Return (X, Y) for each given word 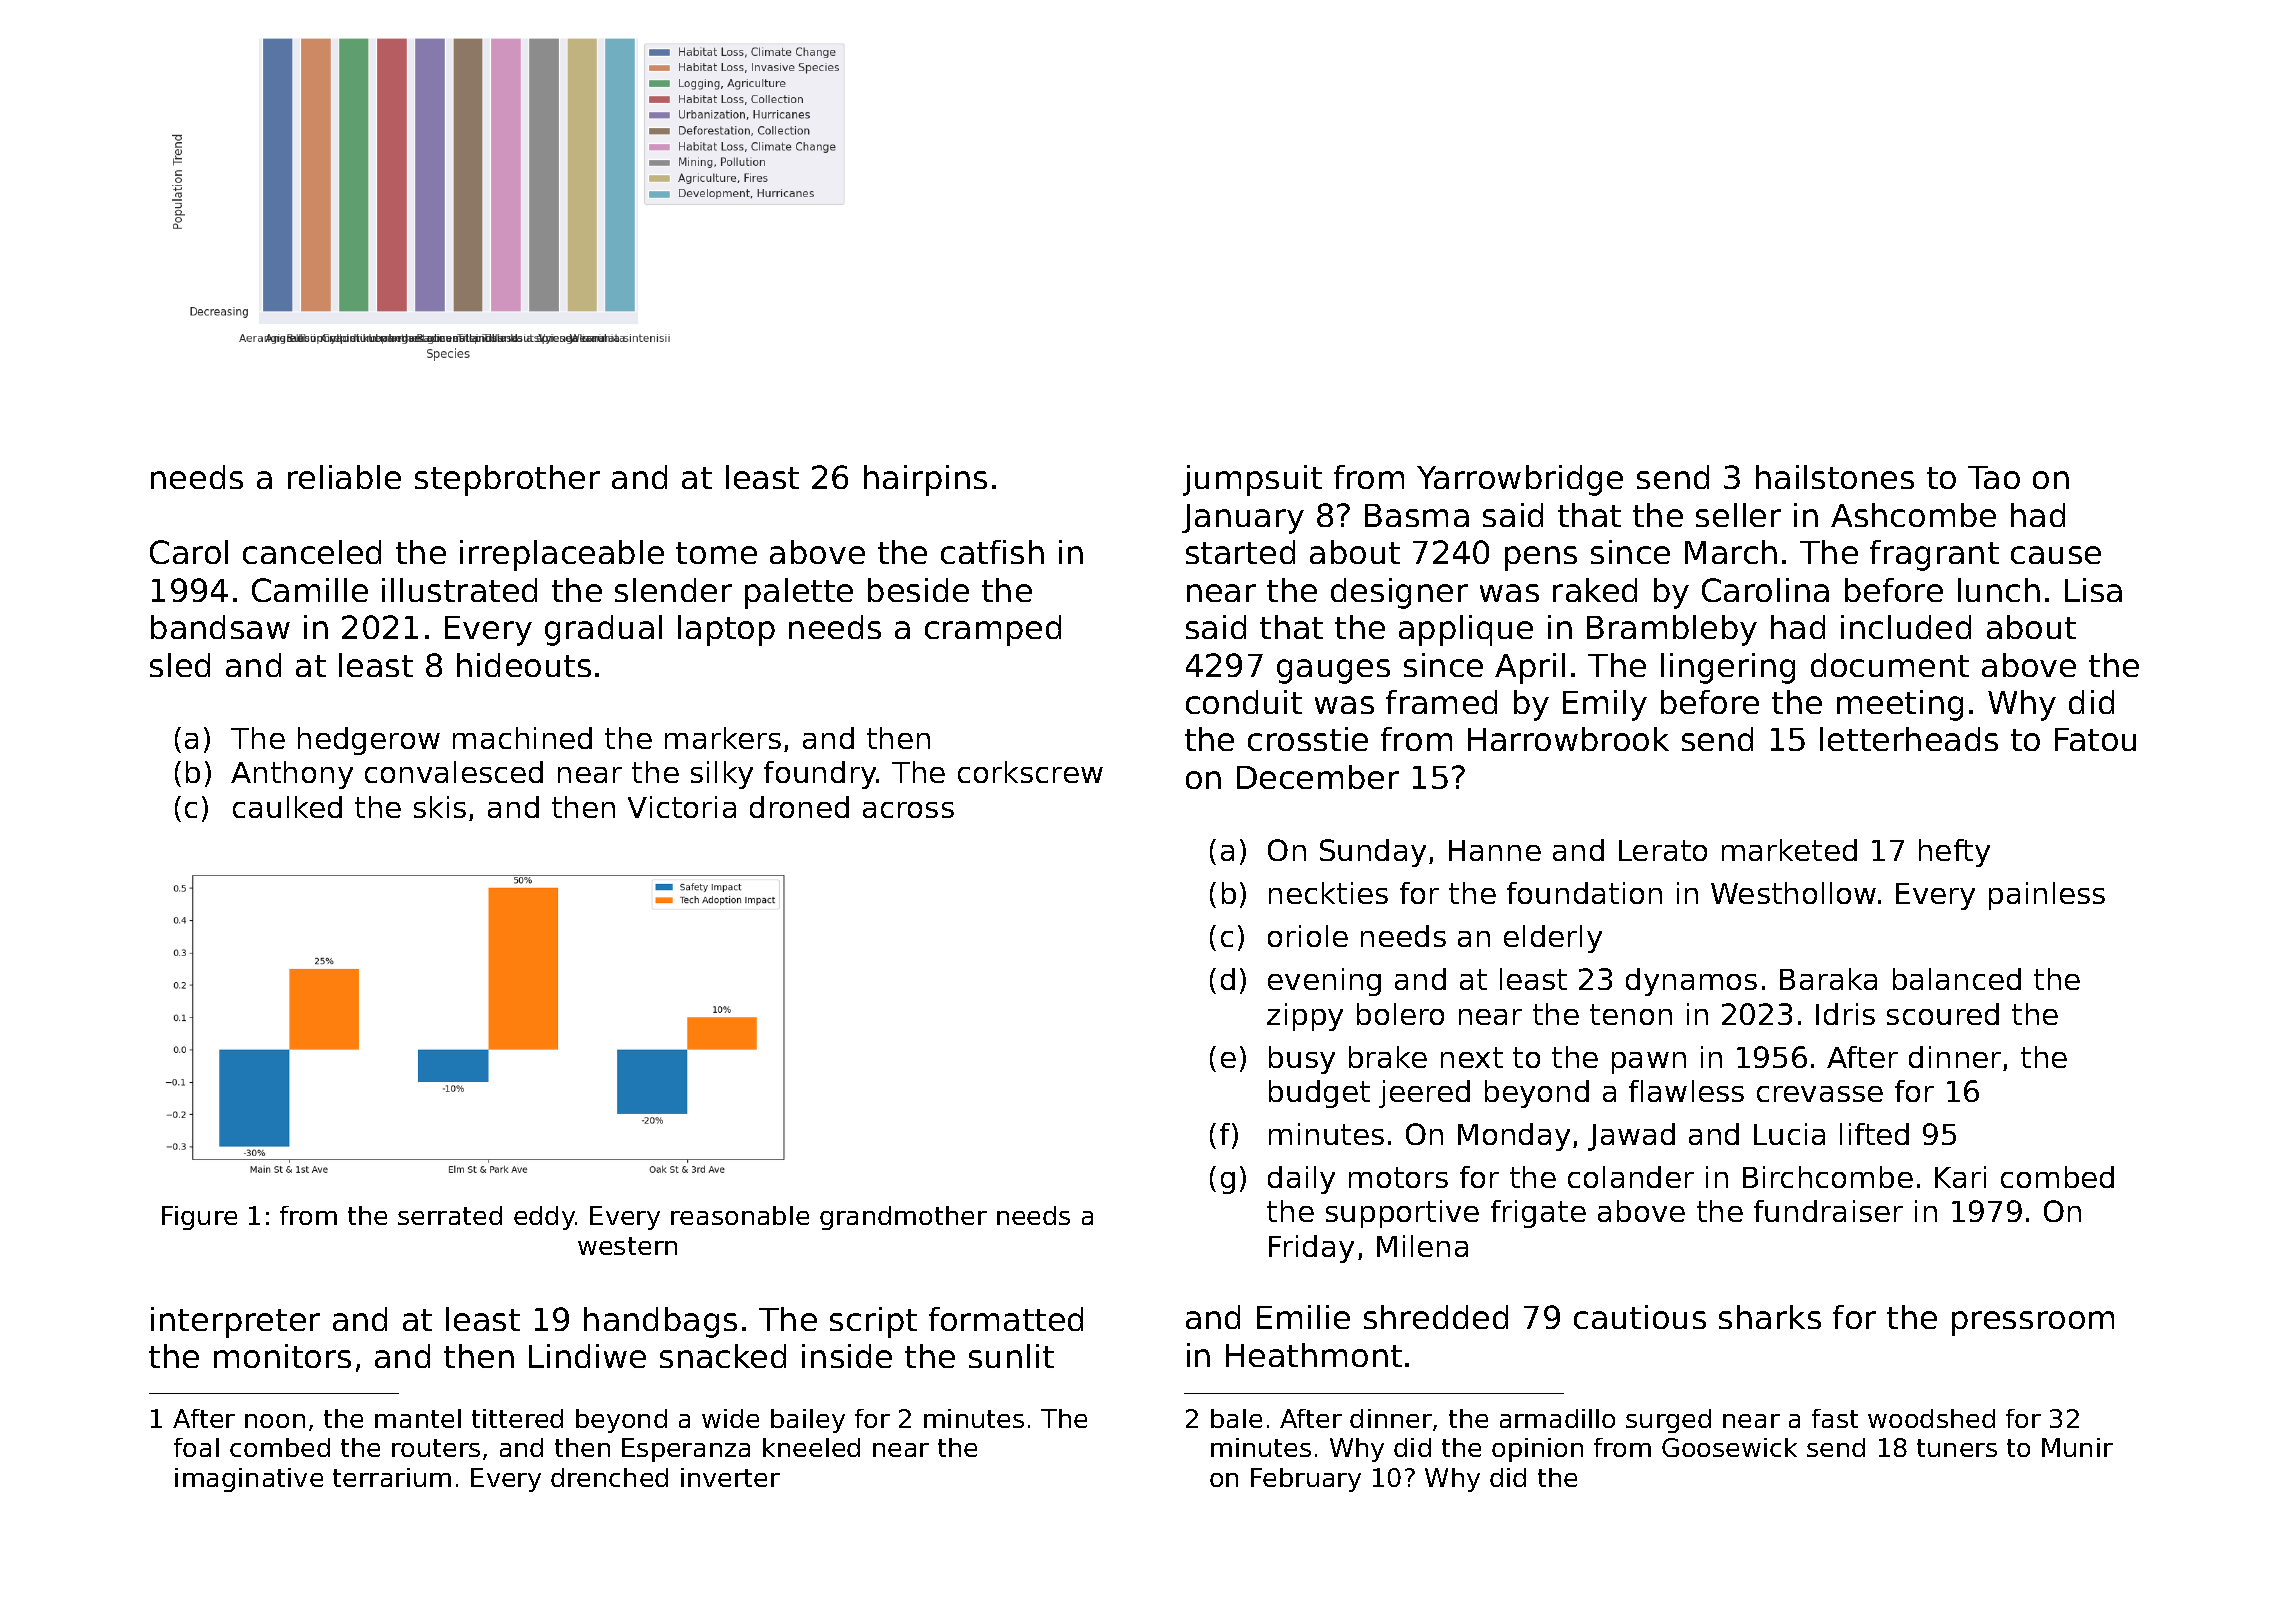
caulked (287, 807)
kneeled (811, 1447)
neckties (1328, 893)
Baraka (1828, 979)
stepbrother (507, 480)
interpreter (235, 1322)
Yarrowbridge (1520, 480)
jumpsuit (1252, 480)
